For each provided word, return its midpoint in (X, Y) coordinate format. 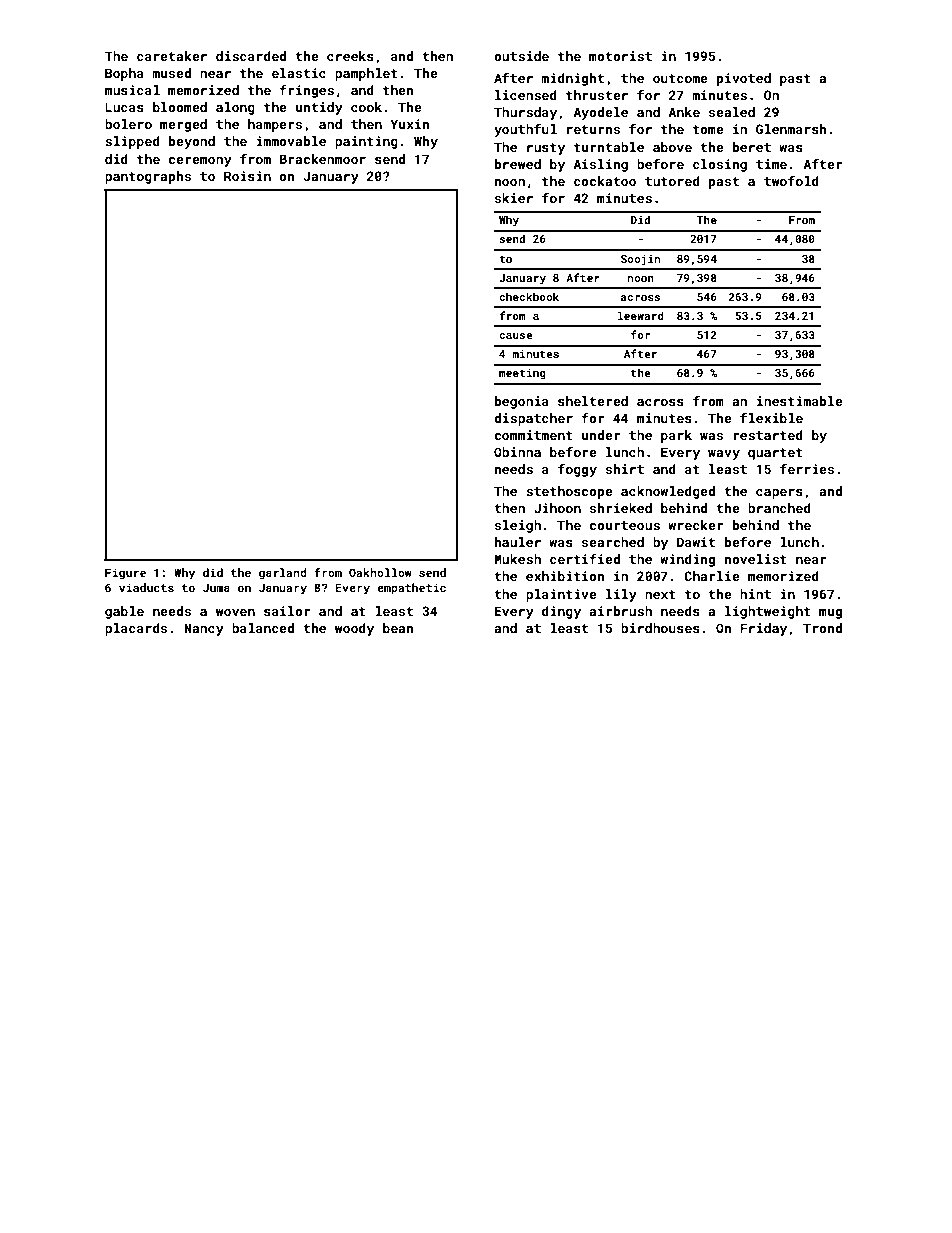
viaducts (146, 587)
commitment (533, 435)
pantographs (148, 177)
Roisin (247, 176)
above (672, 147)
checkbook (529, 296)
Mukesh (517, 559)
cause (516, 336)
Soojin (640, 260)
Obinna (517, 452)
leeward (641, 315)
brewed (518, 164)
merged (183, 125)
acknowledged (668, 492)
